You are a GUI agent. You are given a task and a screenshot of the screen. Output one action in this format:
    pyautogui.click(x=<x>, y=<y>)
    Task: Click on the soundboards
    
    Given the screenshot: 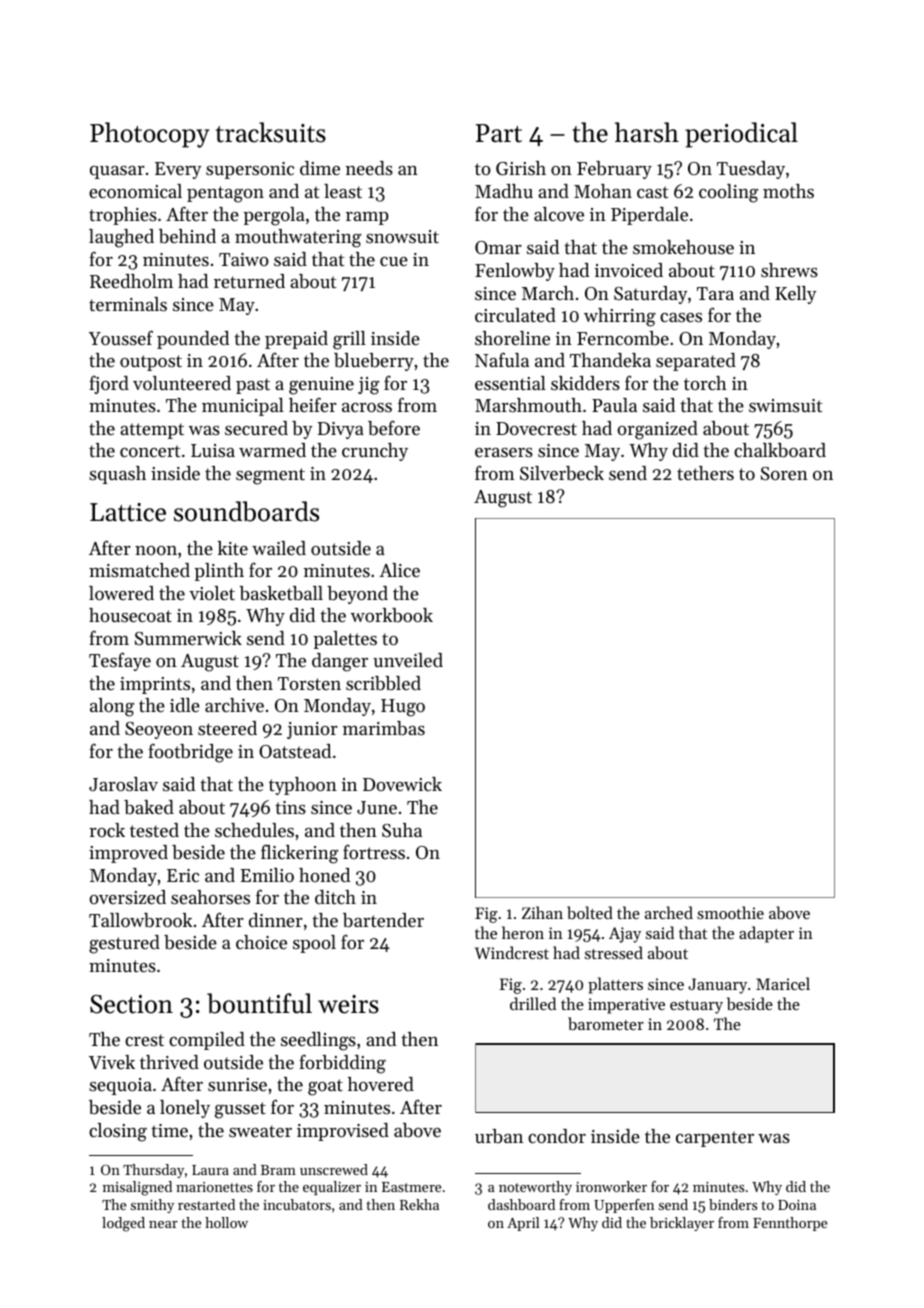 What is the action you would take?
    pyautogui.click(x=246, y=511)
